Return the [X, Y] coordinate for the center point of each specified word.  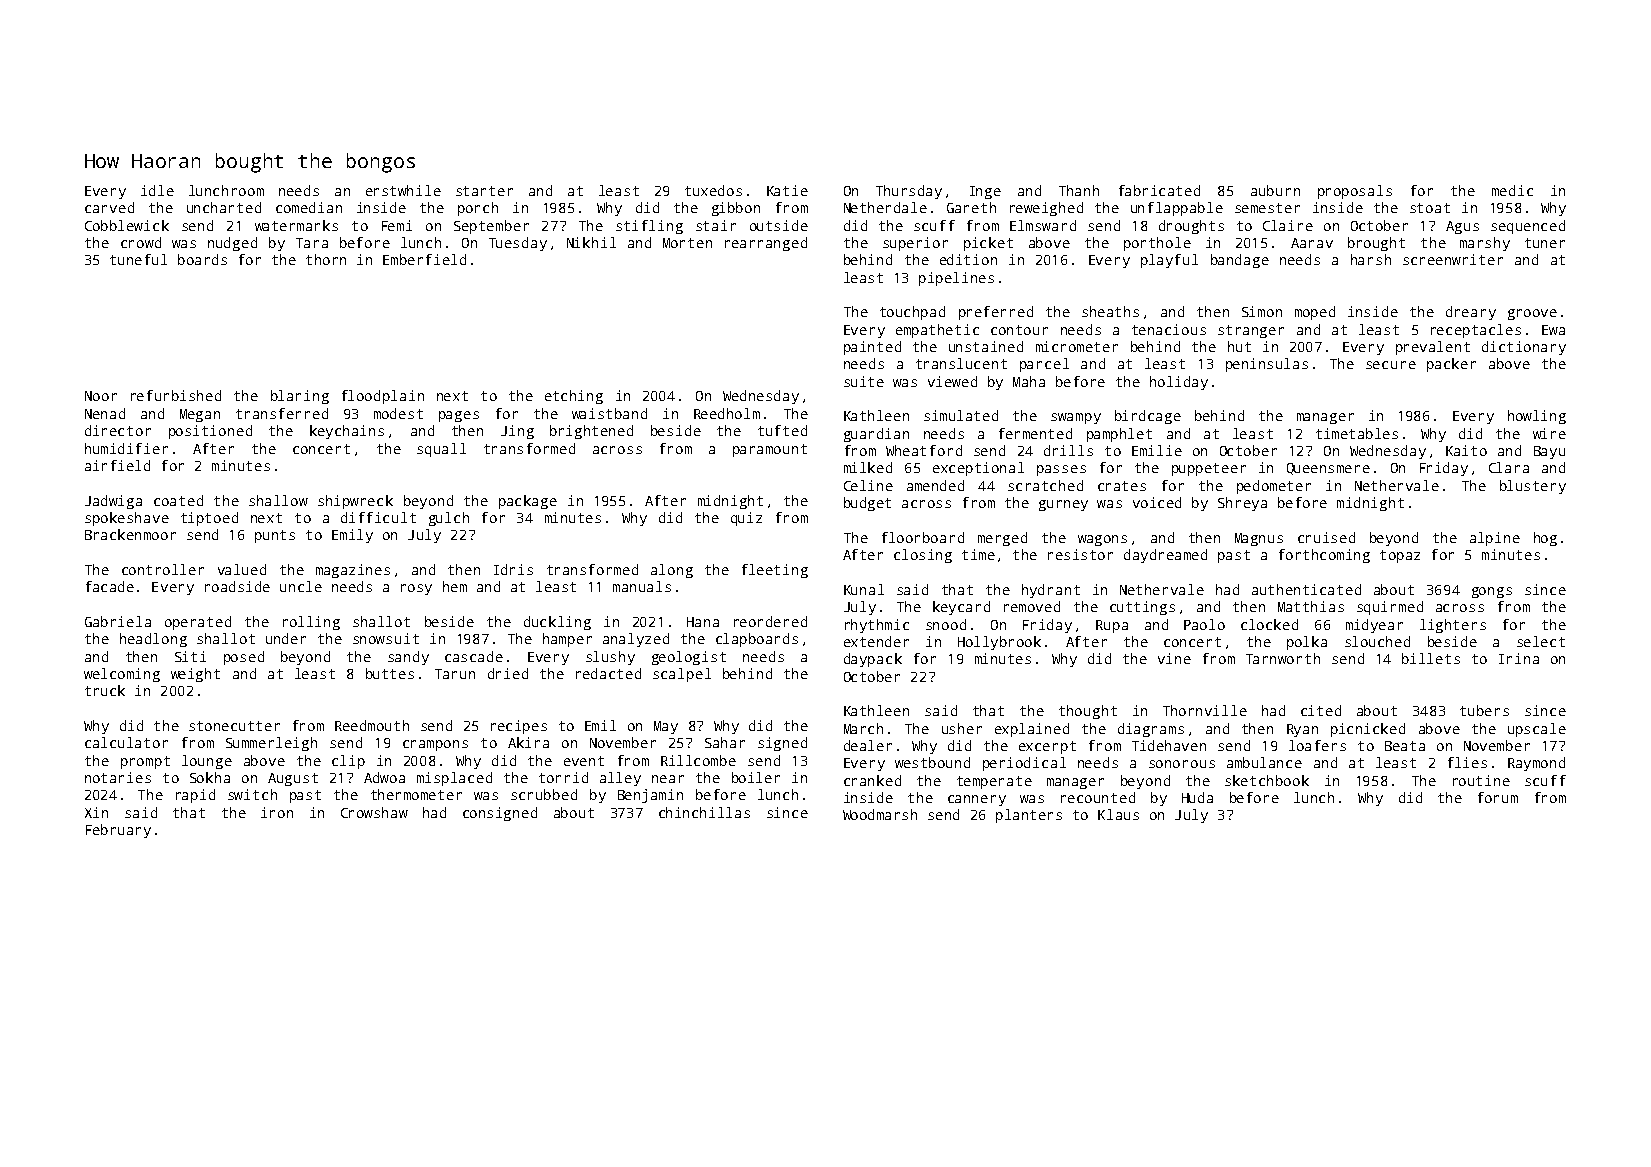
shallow [278, 500]
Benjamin [650, 796]
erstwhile [403, 190]
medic [1512, 190]
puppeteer [1209, 469]
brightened [591, 432]
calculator [126, 742]
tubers [1484, 710]
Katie [787, 190]
